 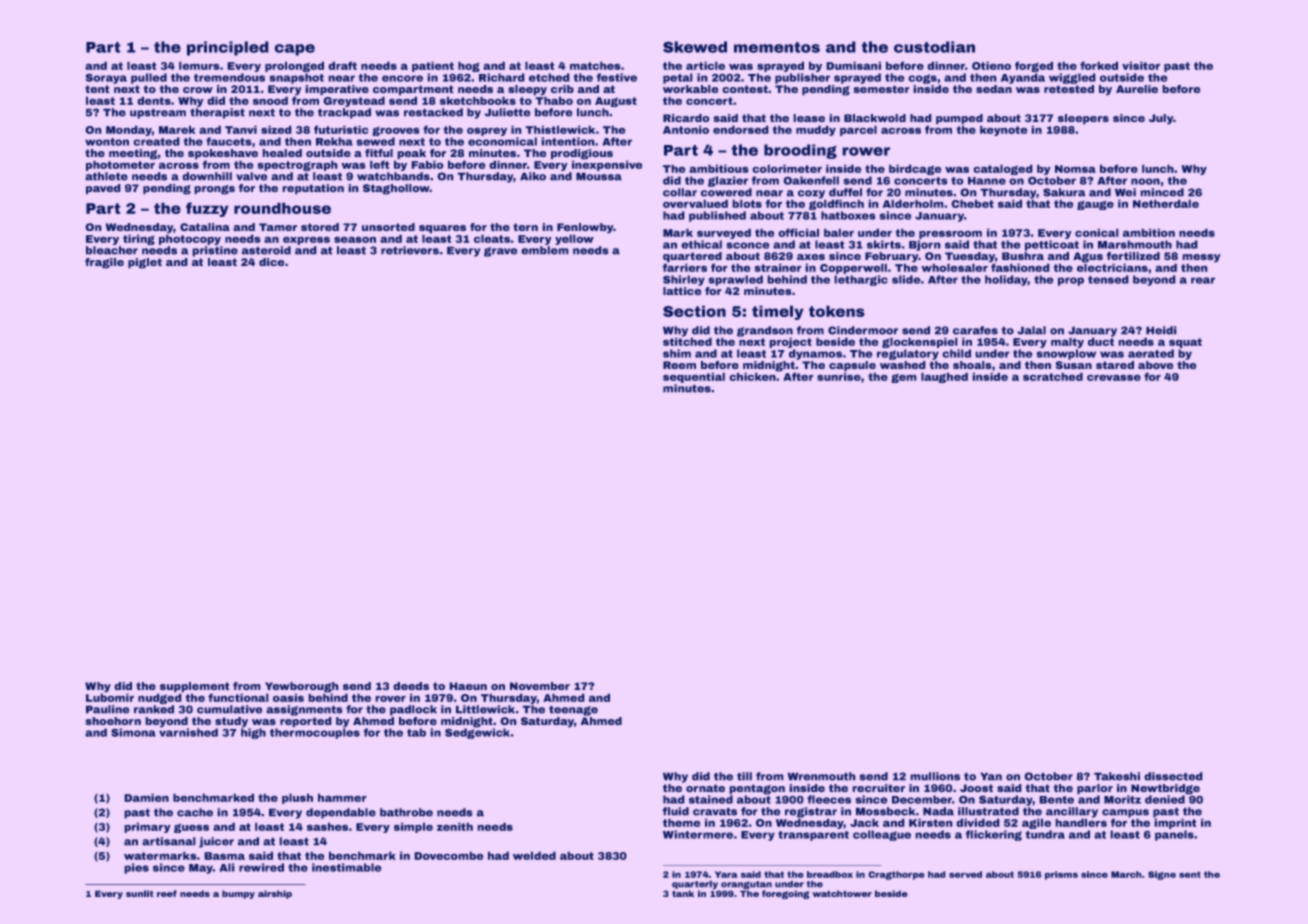 I want to click on crevasse, so click(x=1114, y=377).
